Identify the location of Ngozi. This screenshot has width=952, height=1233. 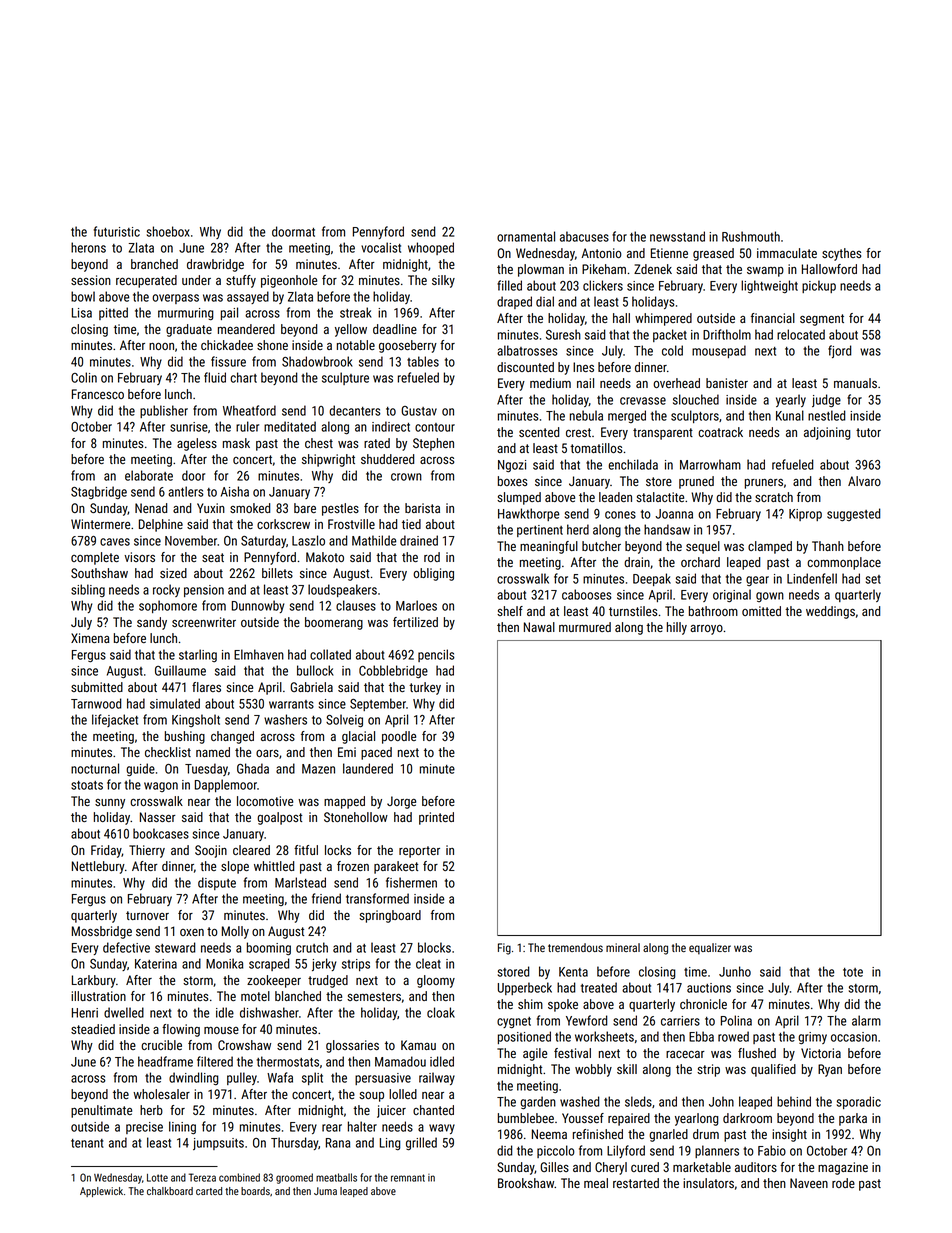
(512, 466).
